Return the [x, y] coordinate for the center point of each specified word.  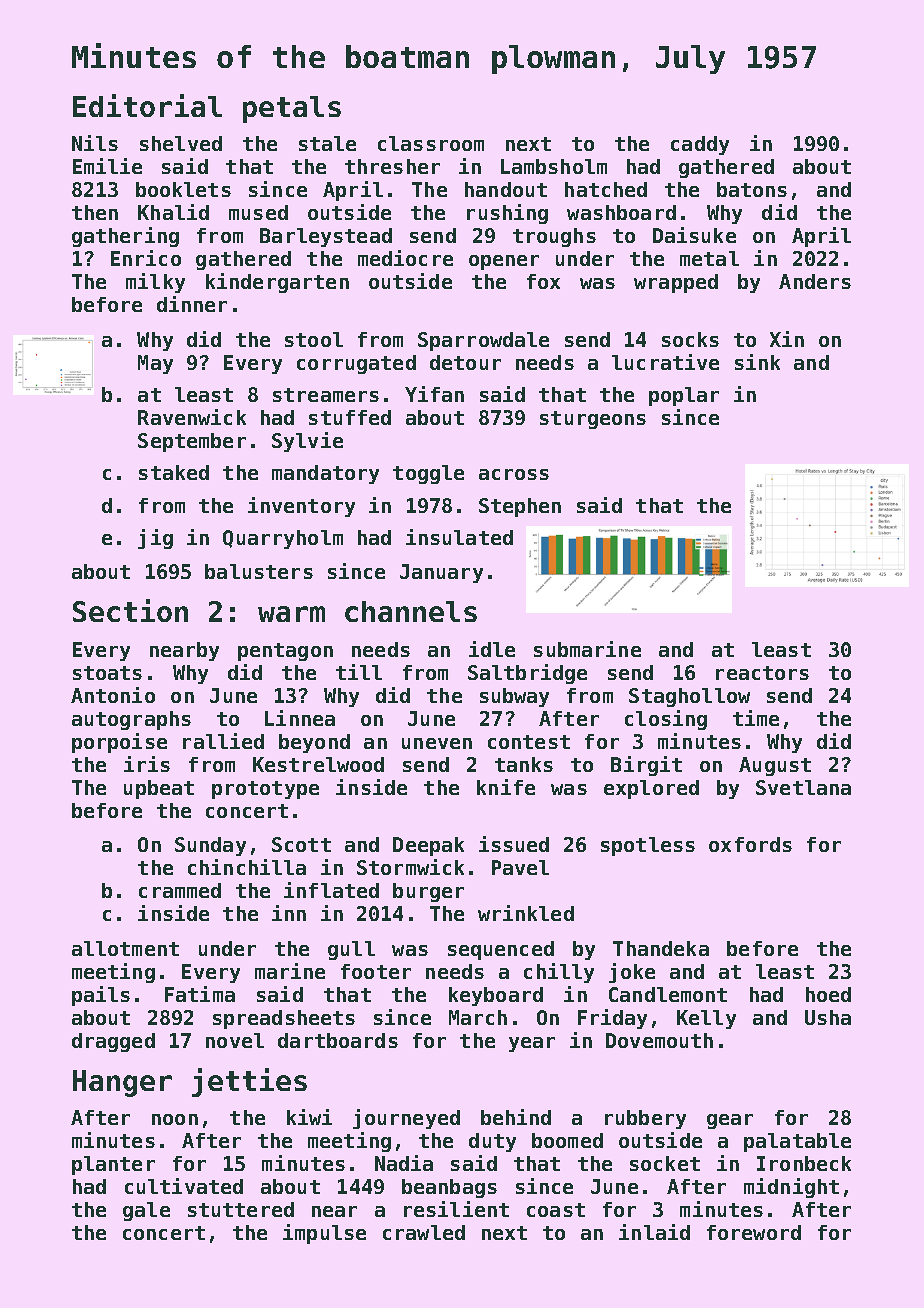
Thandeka [661, 948]
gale [146, 1211]
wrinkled [526, 913]
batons [752, 189]
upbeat [159, 789]
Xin [787, 339]
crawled [424, 1232]
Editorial [147, 105]
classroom [431, 143]
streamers [326, 395]
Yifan [434, 394]
